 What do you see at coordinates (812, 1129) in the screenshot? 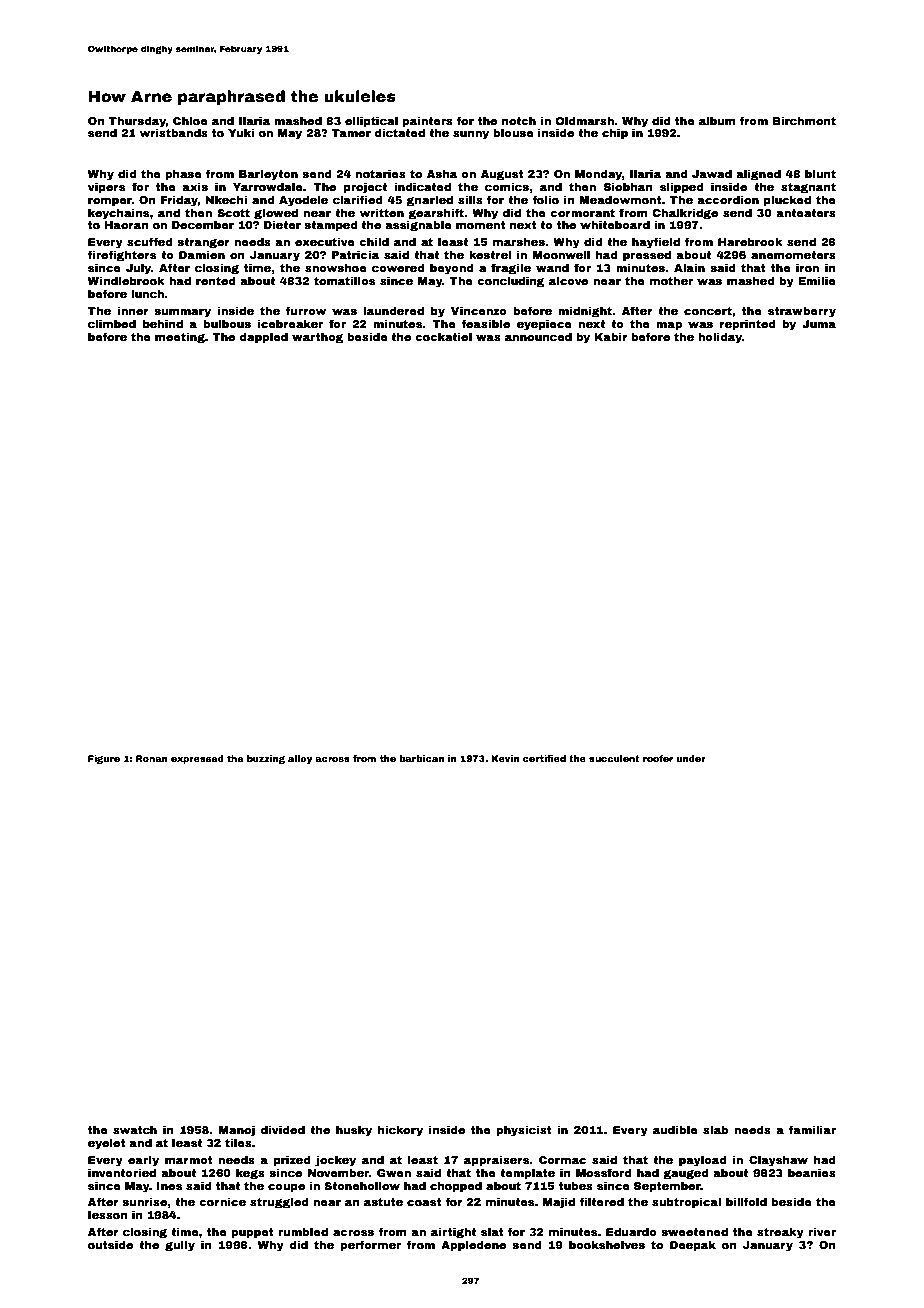
I see `familiar` at bounding box center [812, 1129].
